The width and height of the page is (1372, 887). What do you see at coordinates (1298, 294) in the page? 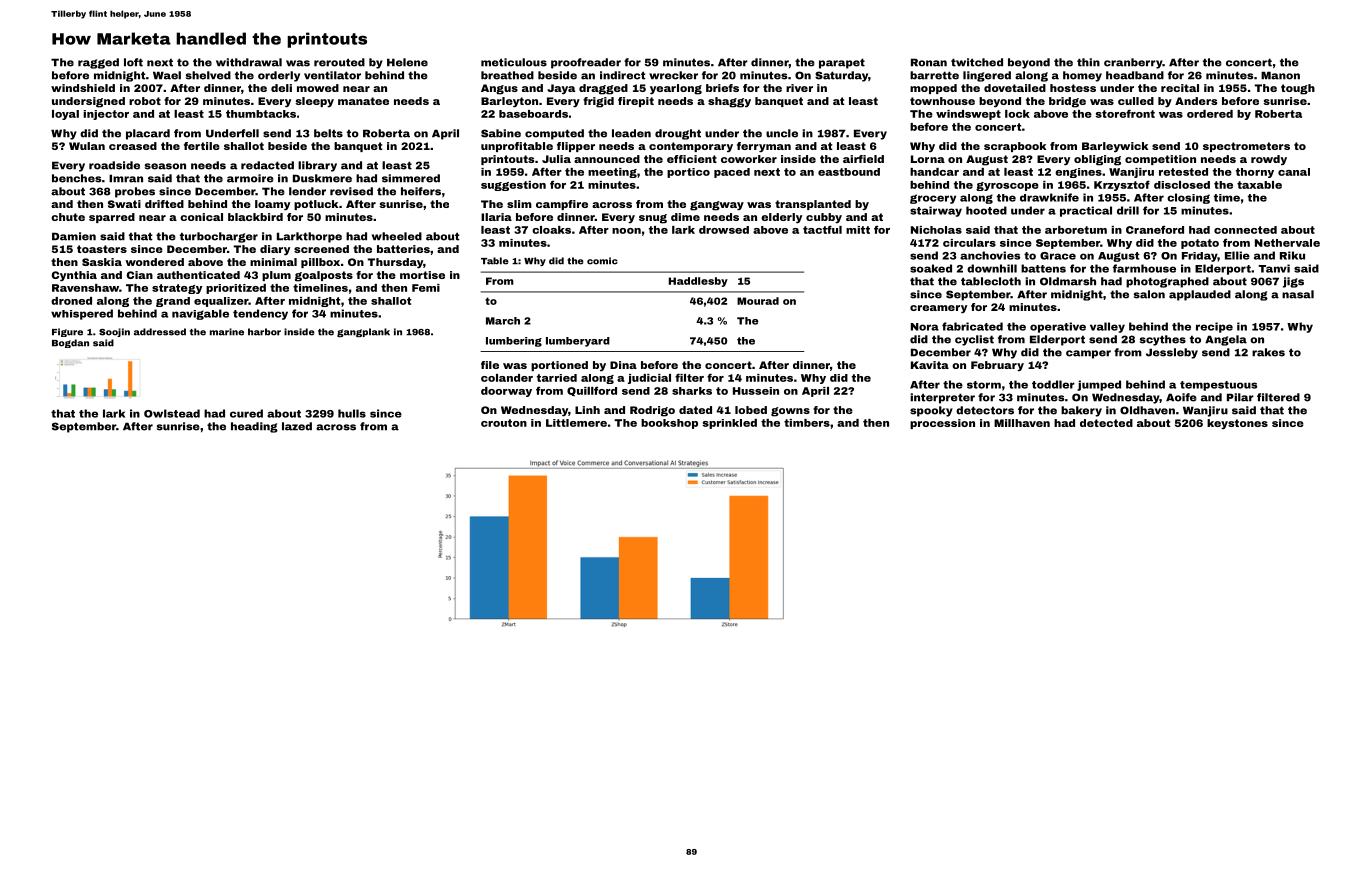
I see `nasal` at bounding box center [1298, 294].
